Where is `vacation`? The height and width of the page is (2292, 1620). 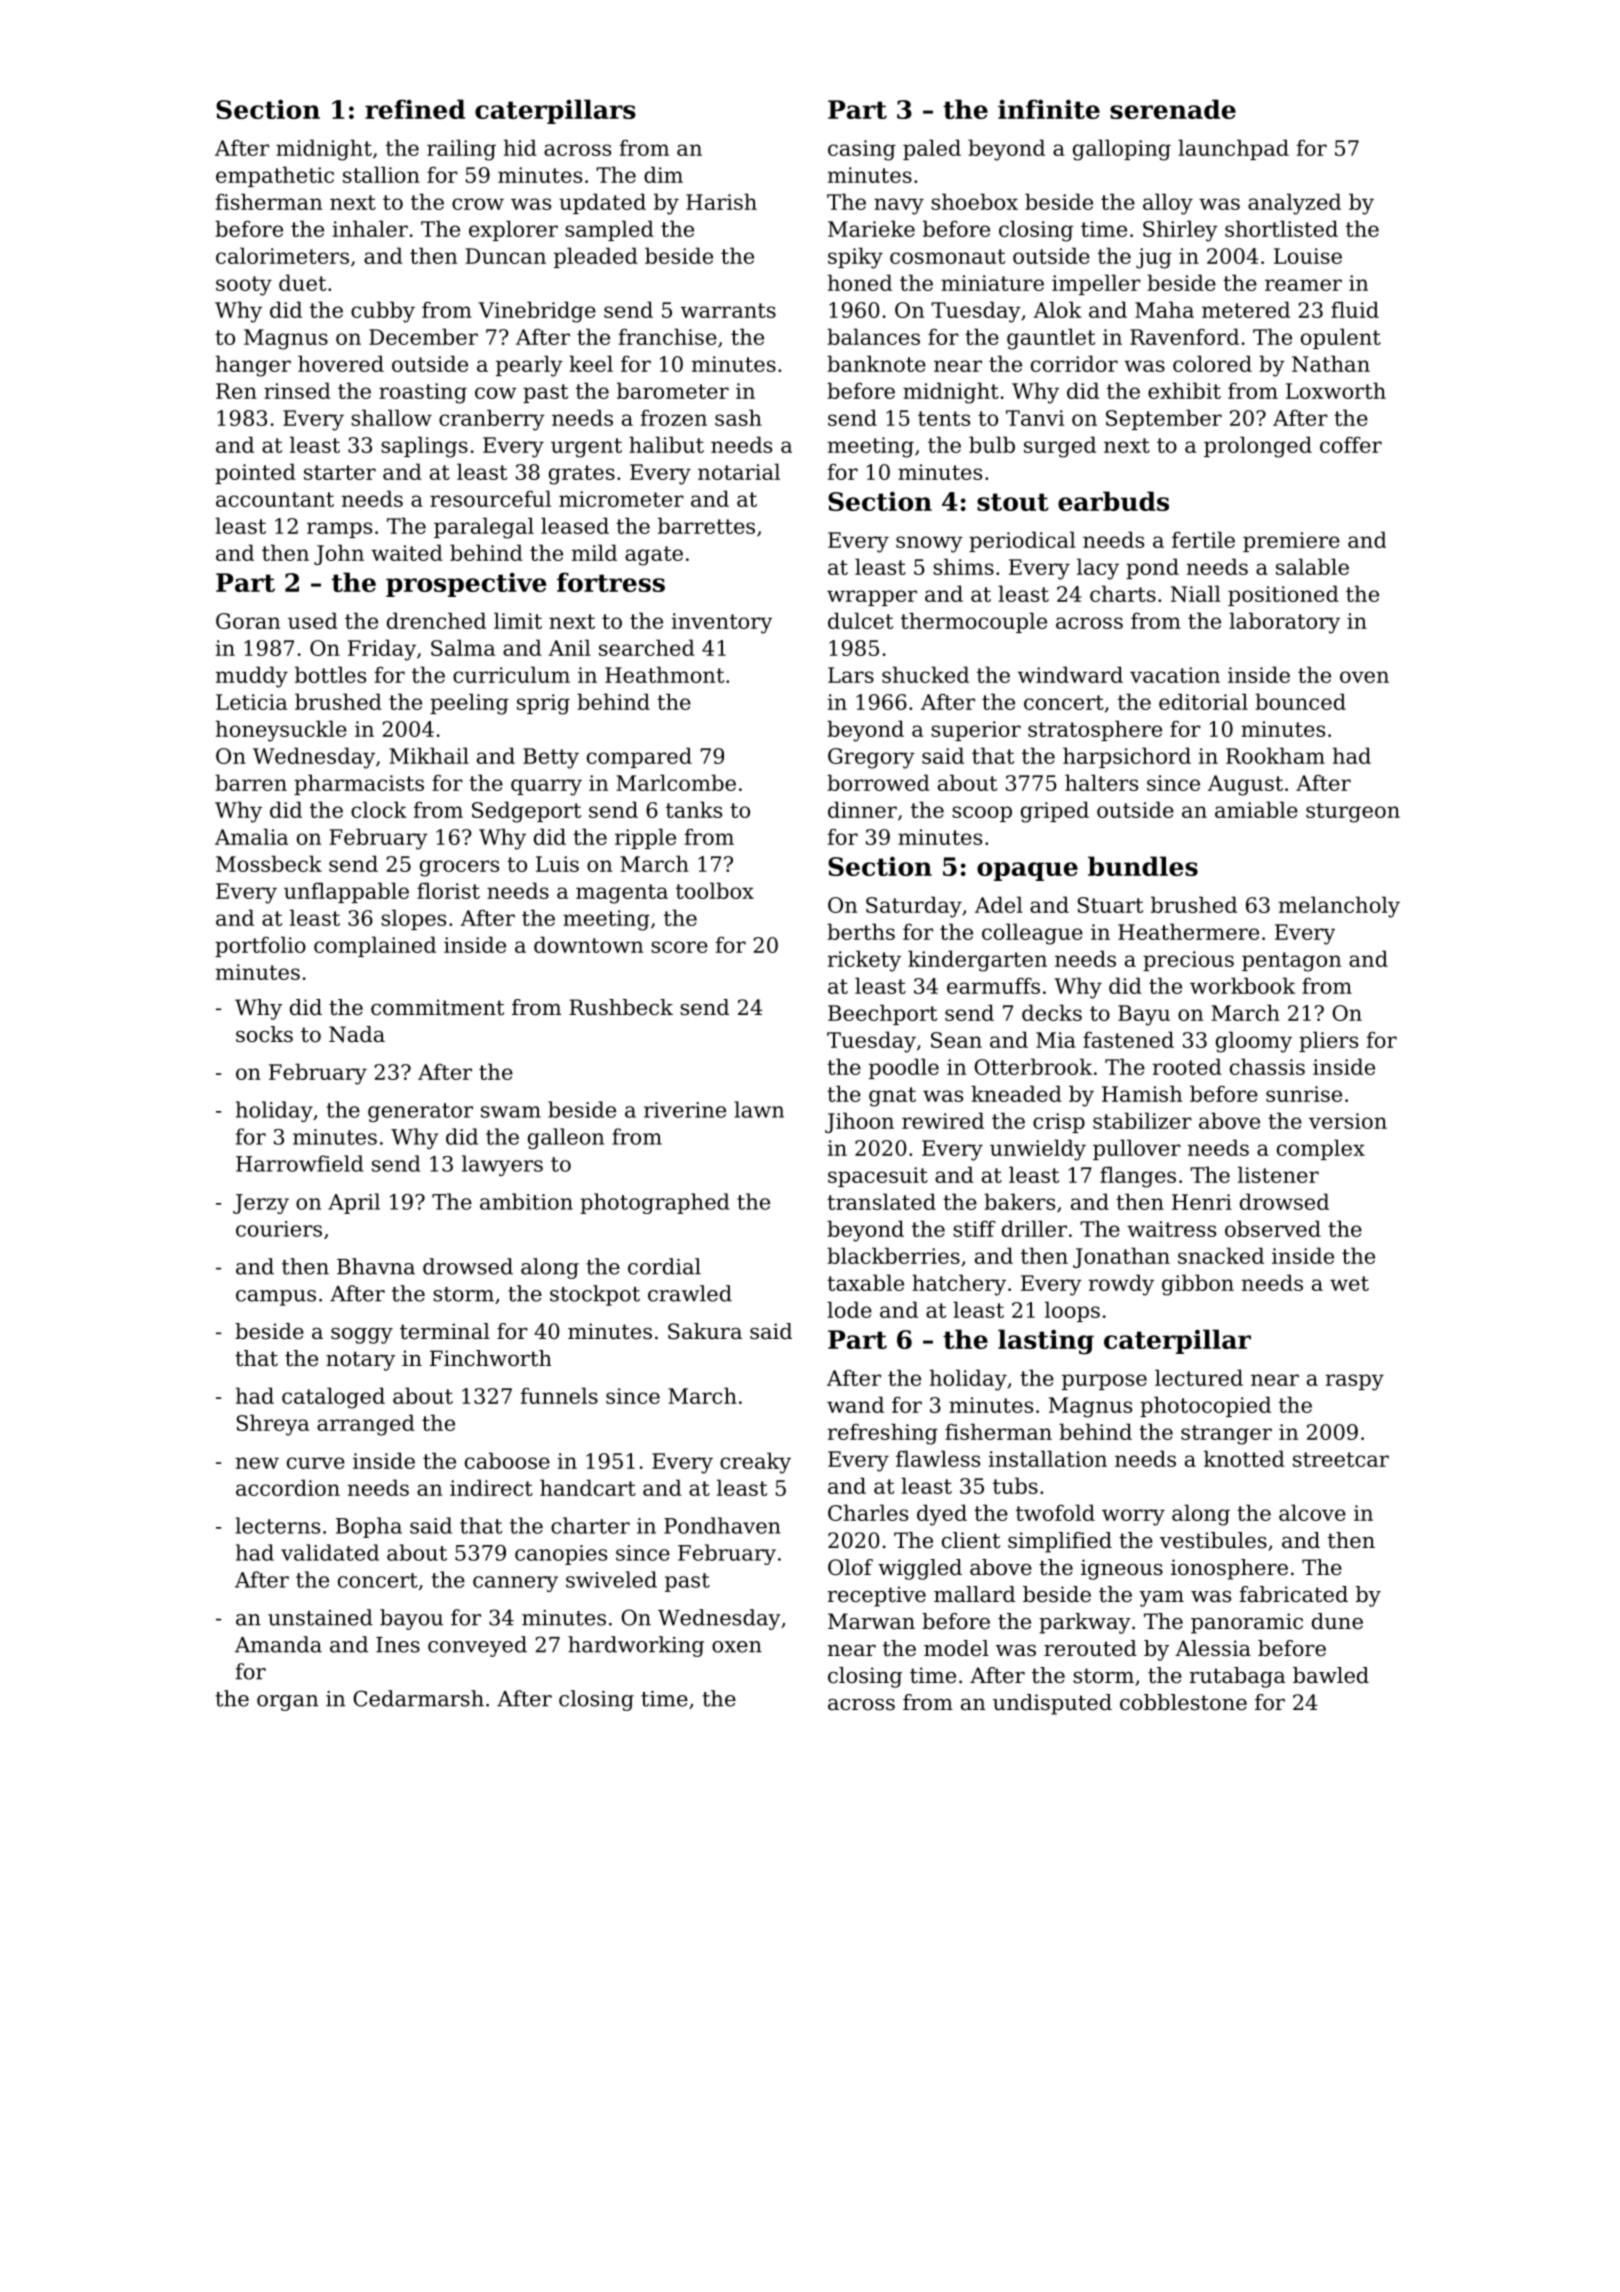 vacation is located at coordinates (1175, 675).
